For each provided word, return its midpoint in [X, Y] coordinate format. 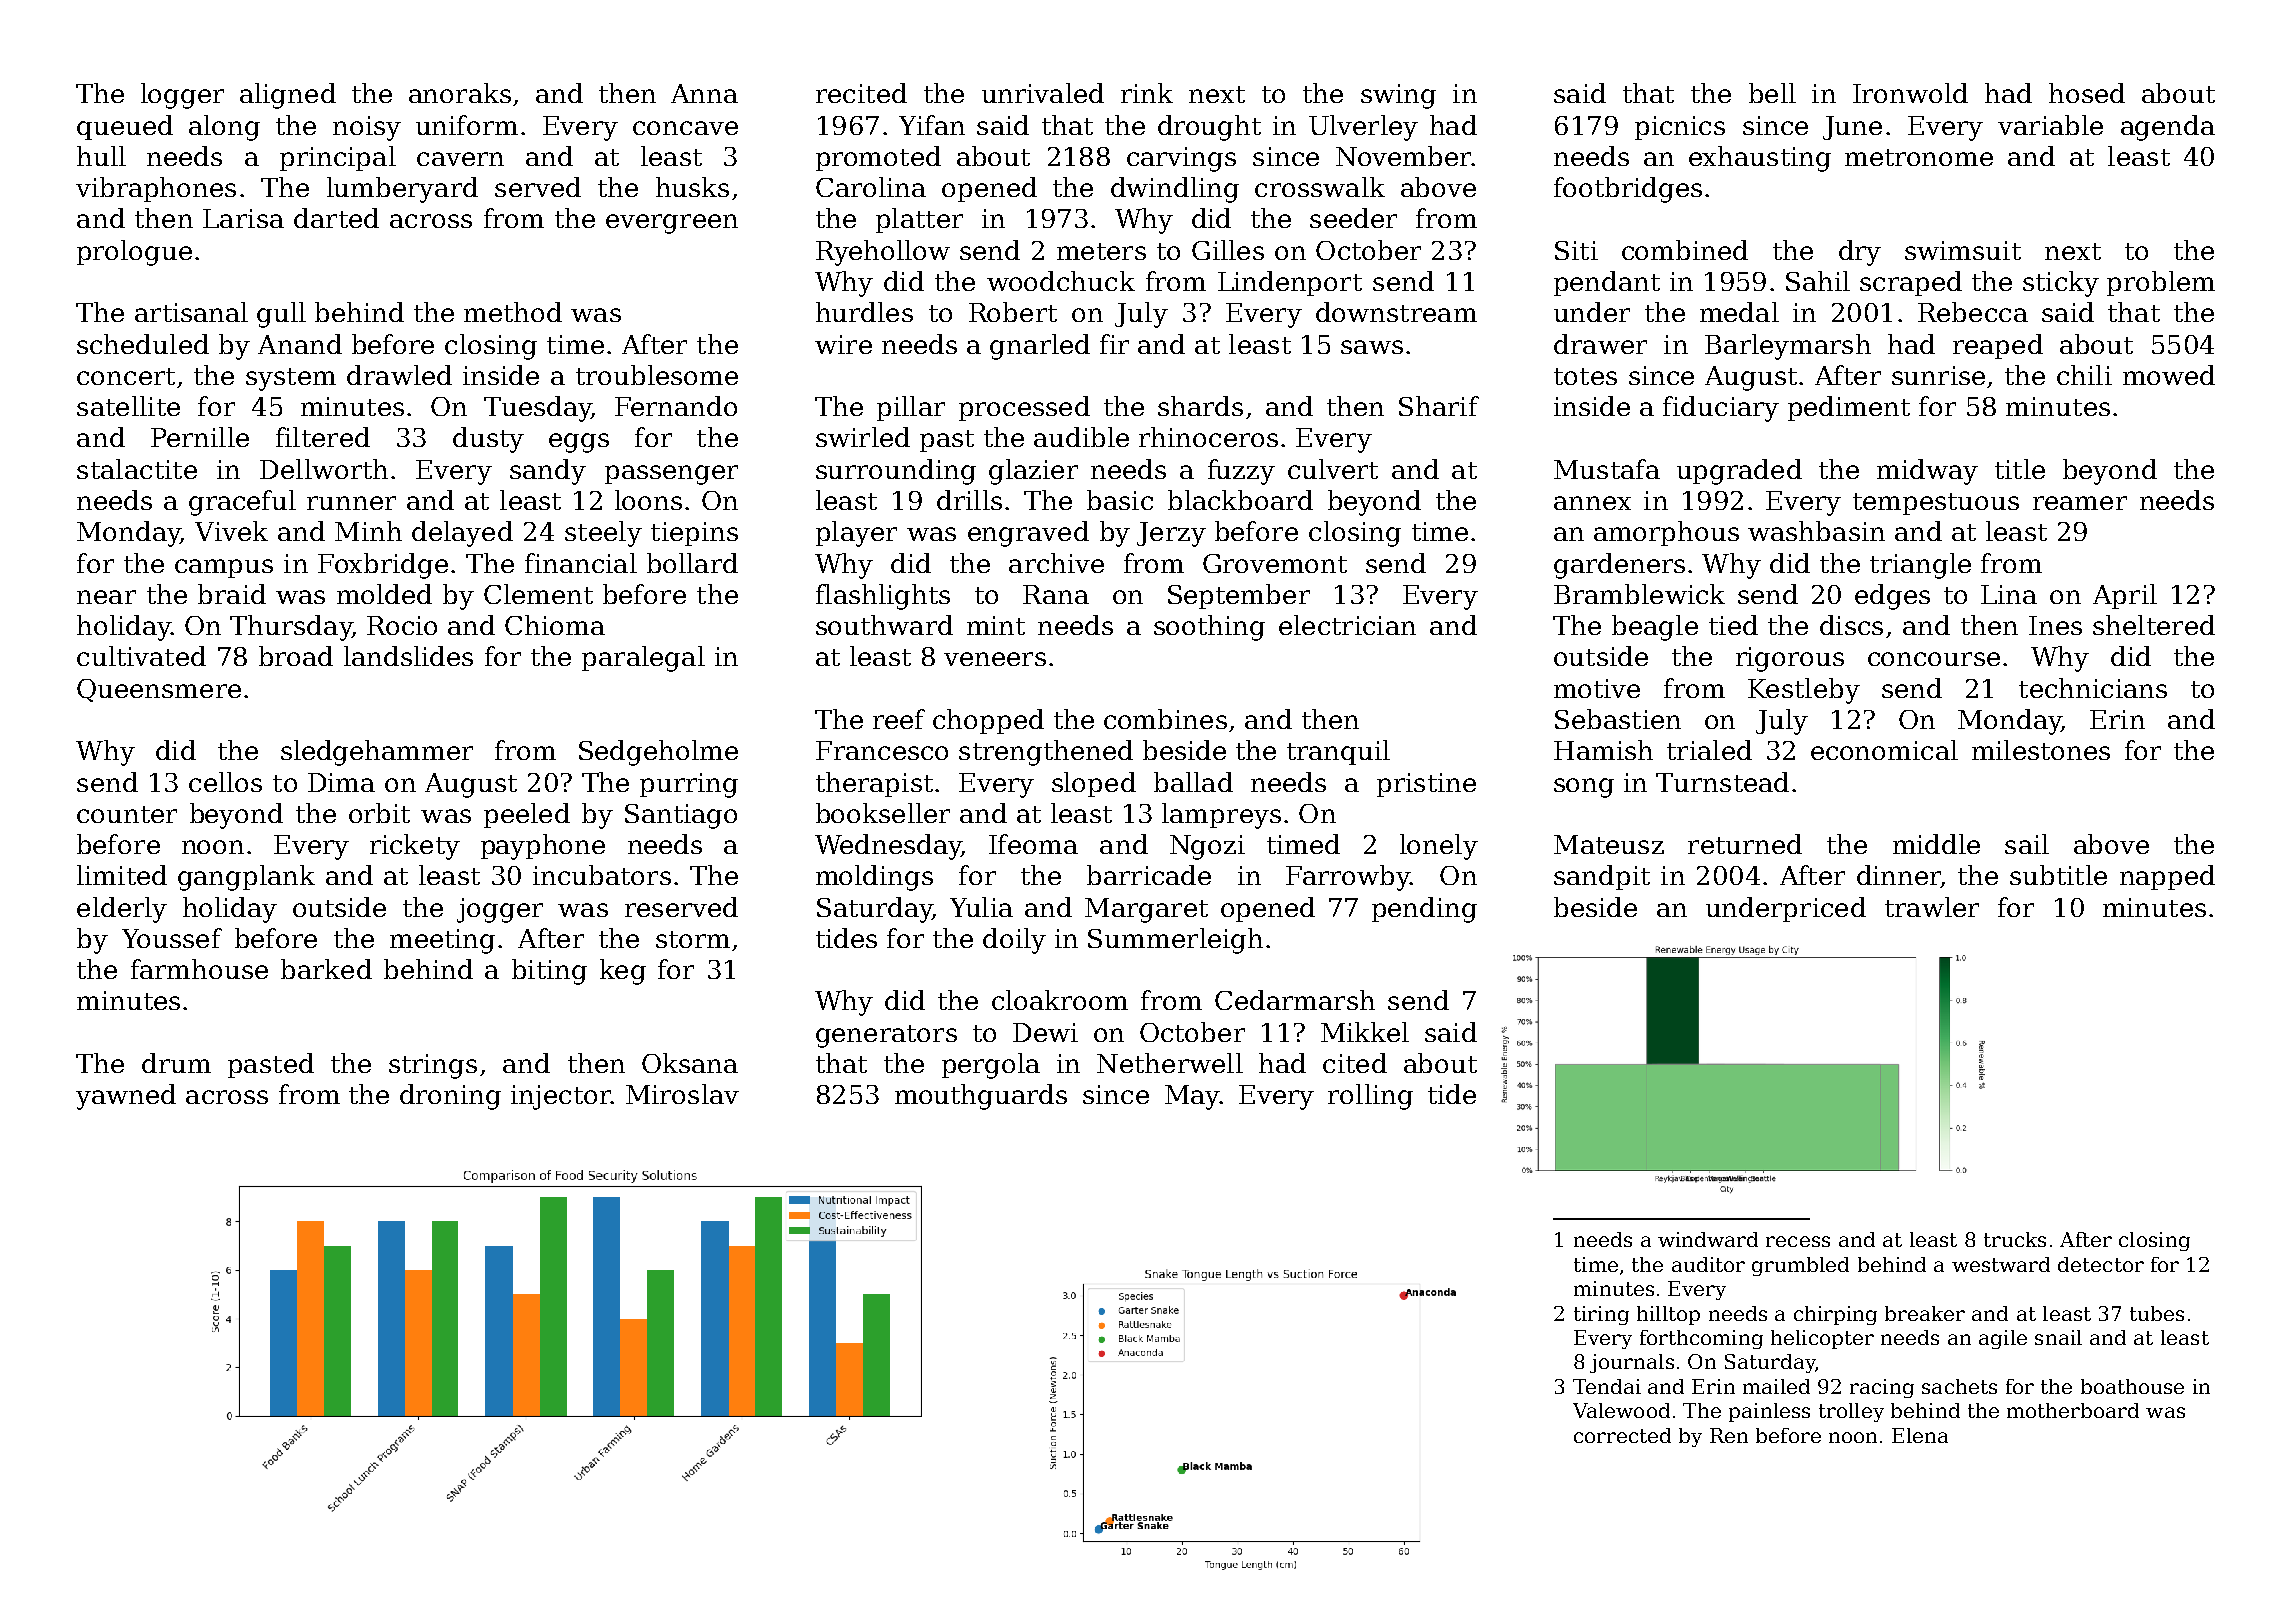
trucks [2015, 1239]
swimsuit [1963, 250]
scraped [1911, 283]
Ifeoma [1033, 844]
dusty [488, 440]
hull [101, 156]
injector [561, 1097]
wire [843, 344]
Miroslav [682, 1094]
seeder [1353, 218]
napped [2167, 877]
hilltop [1668, 1315]
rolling [1370, 1097]
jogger [500, 910]
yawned [126, 1097]
